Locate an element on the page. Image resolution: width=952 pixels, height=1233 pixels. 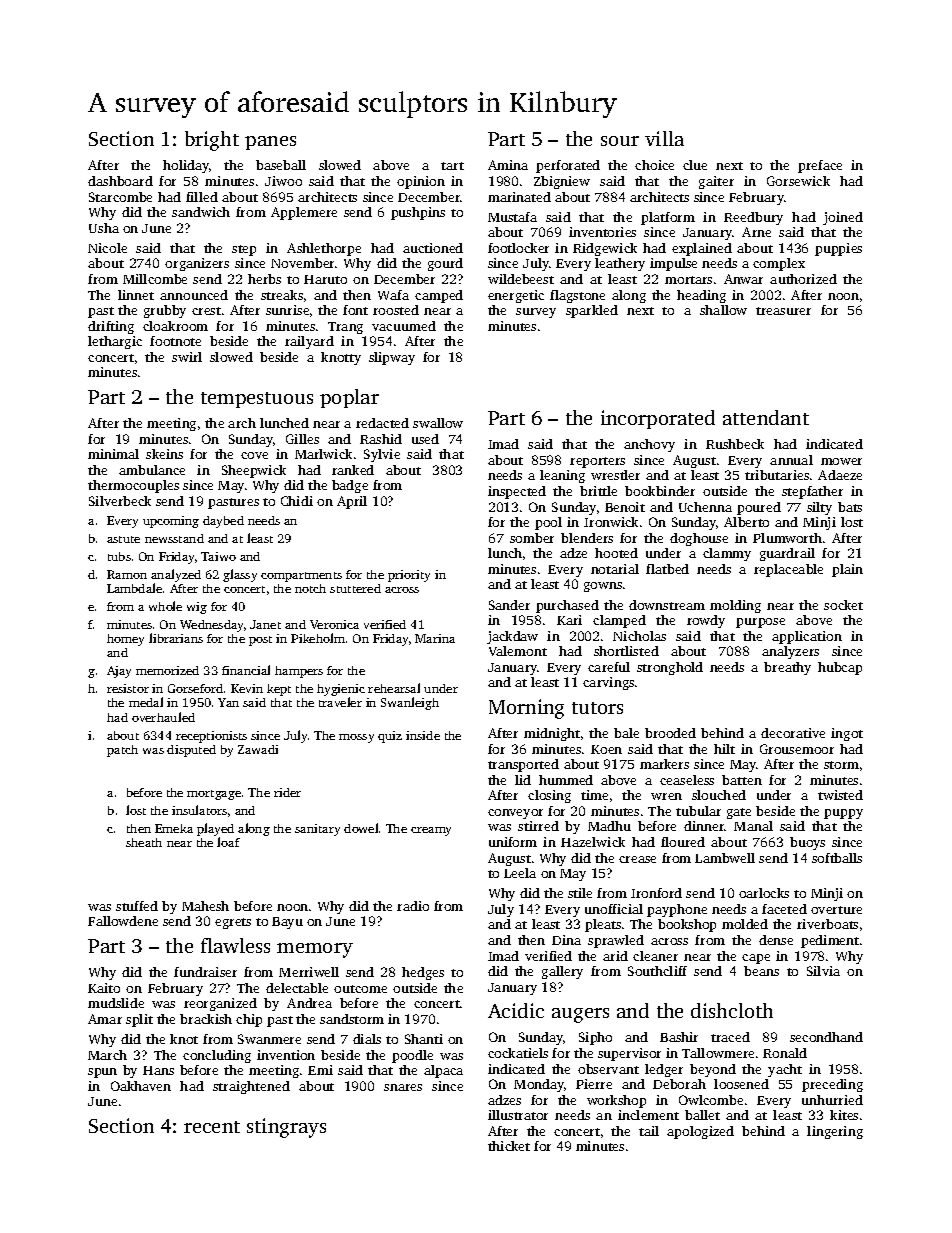
Janet is located at coordinates (265, 624).
